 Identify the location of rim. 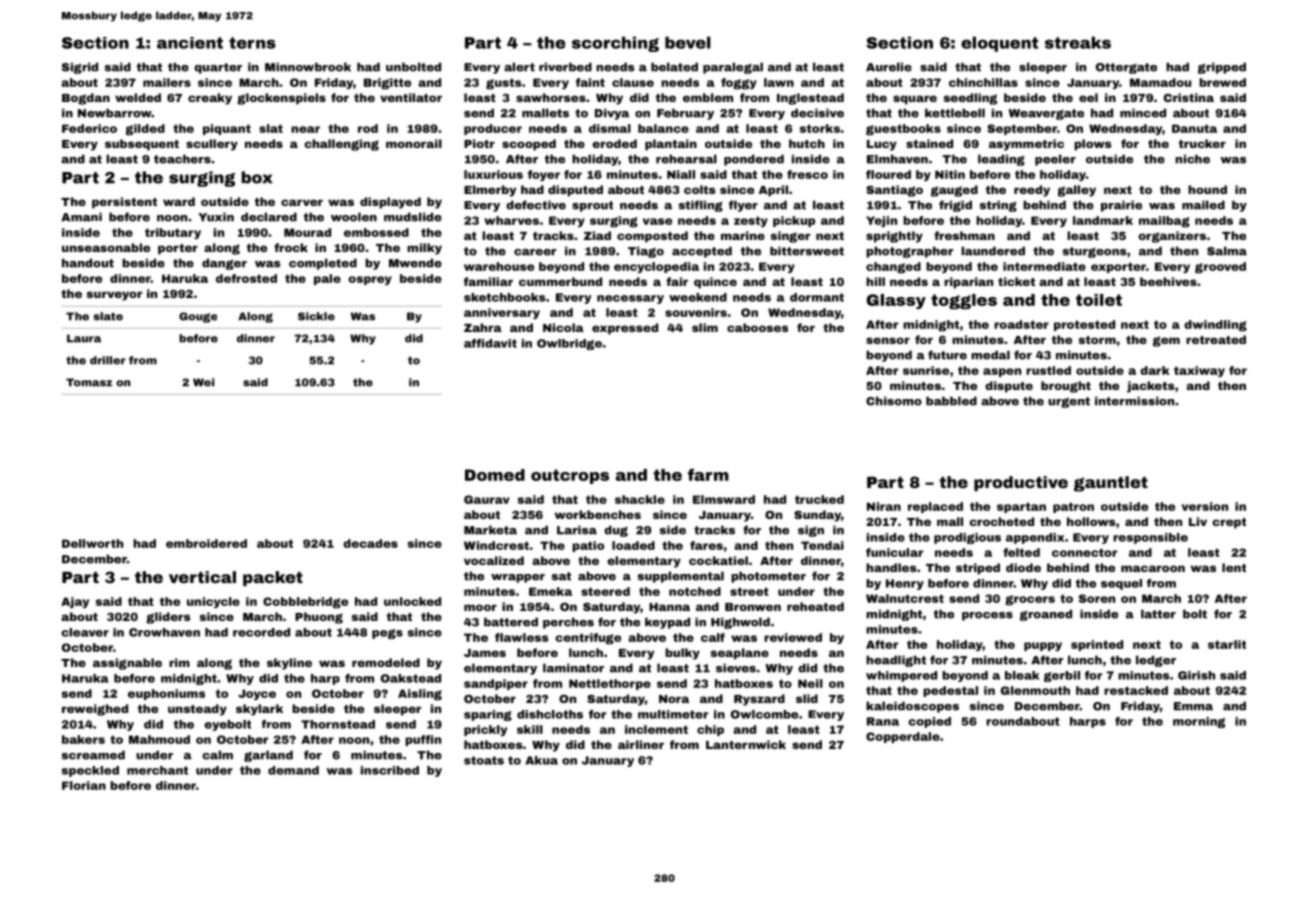
(179, 662).
